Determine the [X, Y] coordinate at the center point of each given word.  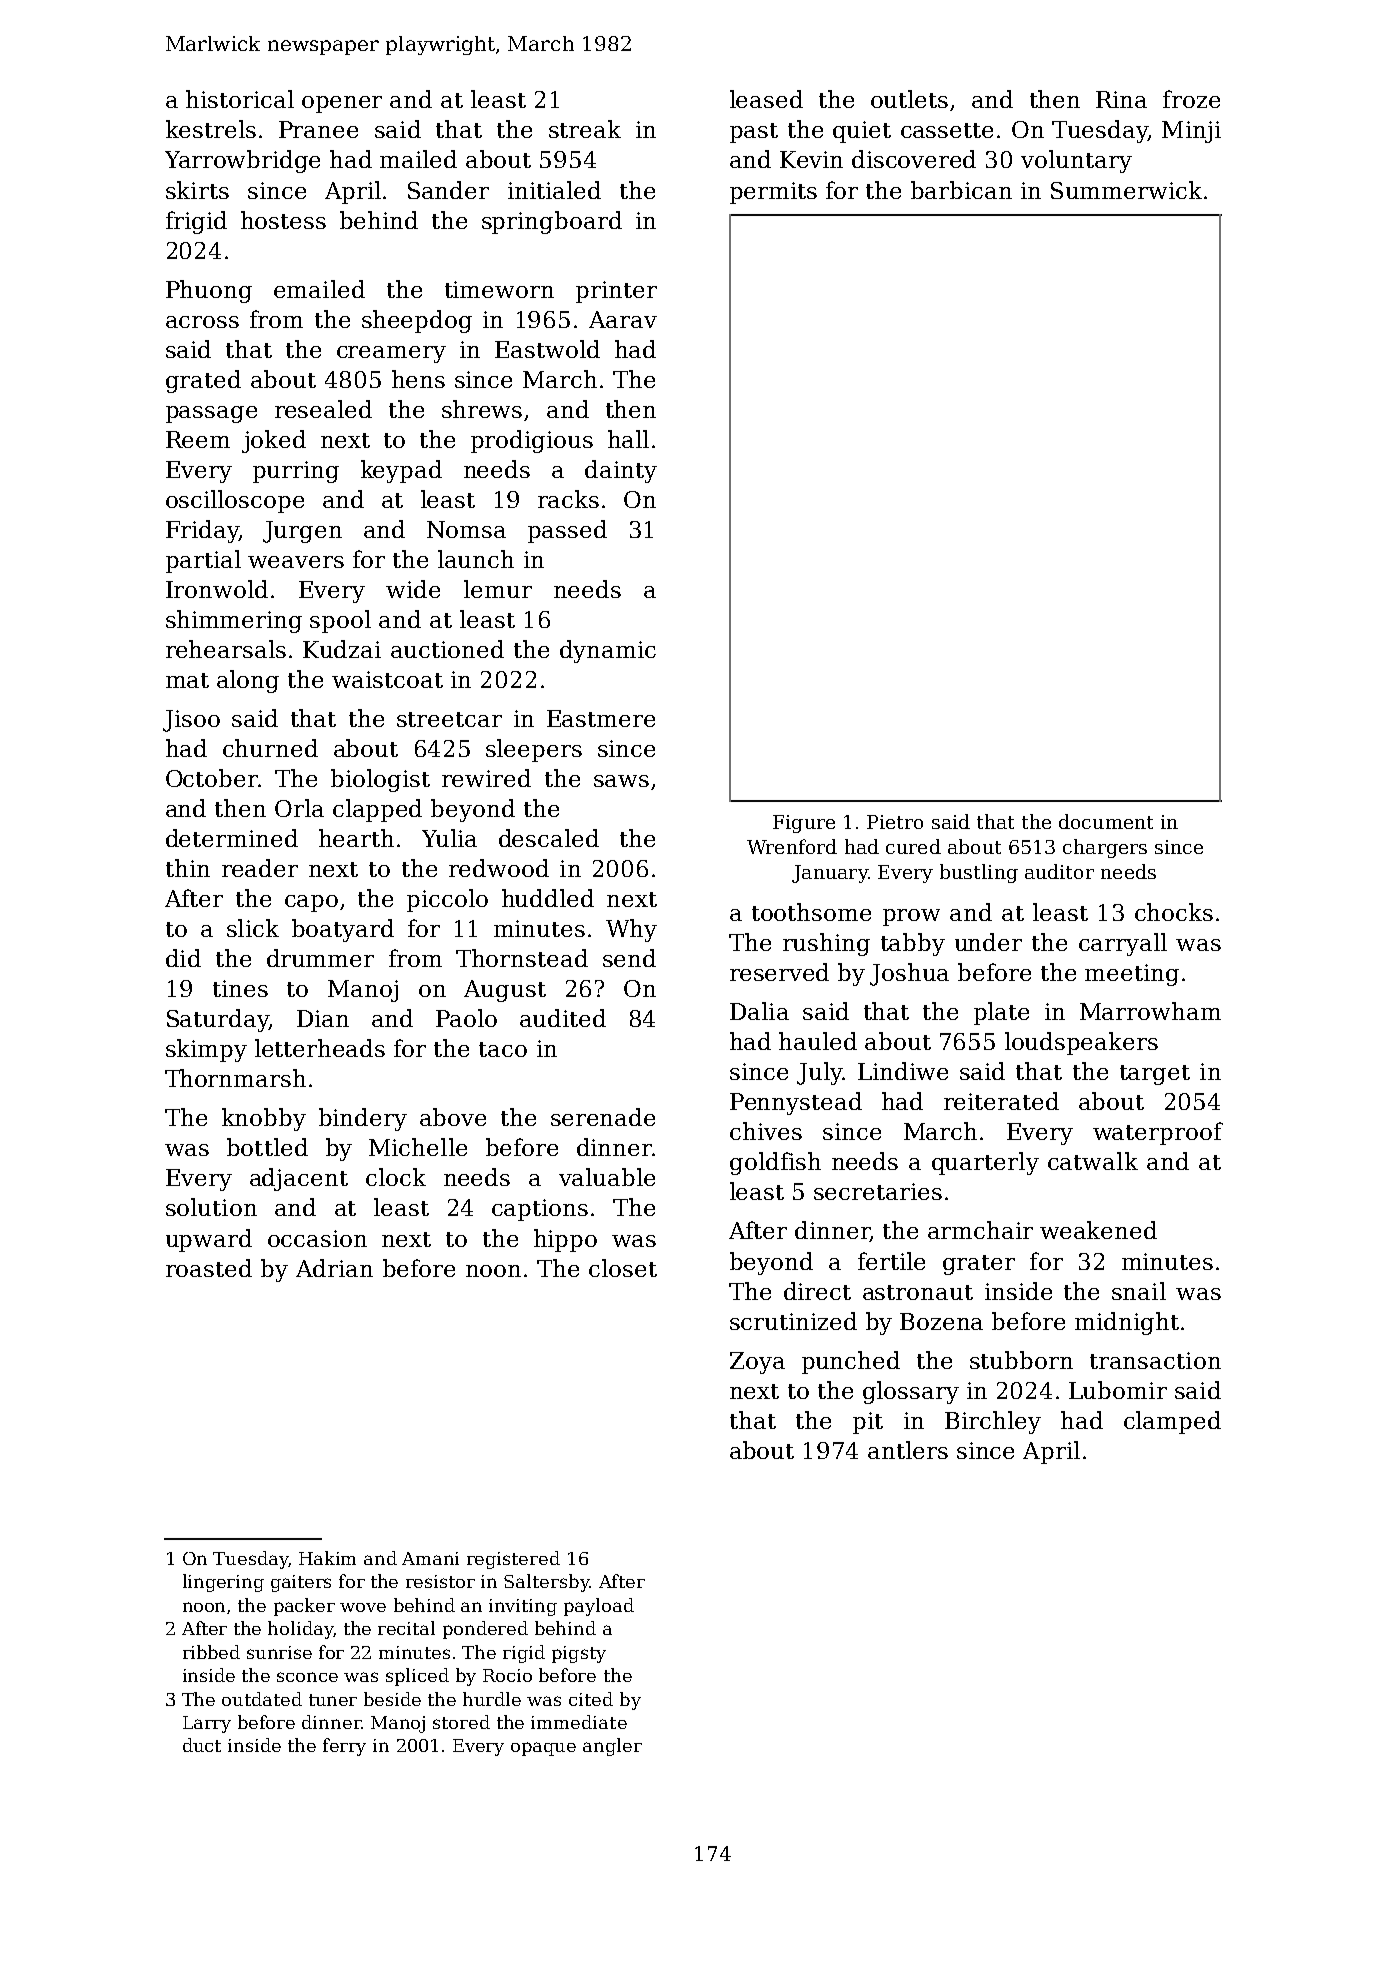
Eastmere [601, 718]
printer [616, 292]
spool [340, 621]
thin [188, 868]
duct [202, 1745]
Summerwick [1126, 190]
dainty [621, 471]
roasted [209, 1268]
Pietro [895, 822]
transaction [1155, 1360]
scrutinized [793, 1321]
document [1106, 821]
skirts [197, 190]
